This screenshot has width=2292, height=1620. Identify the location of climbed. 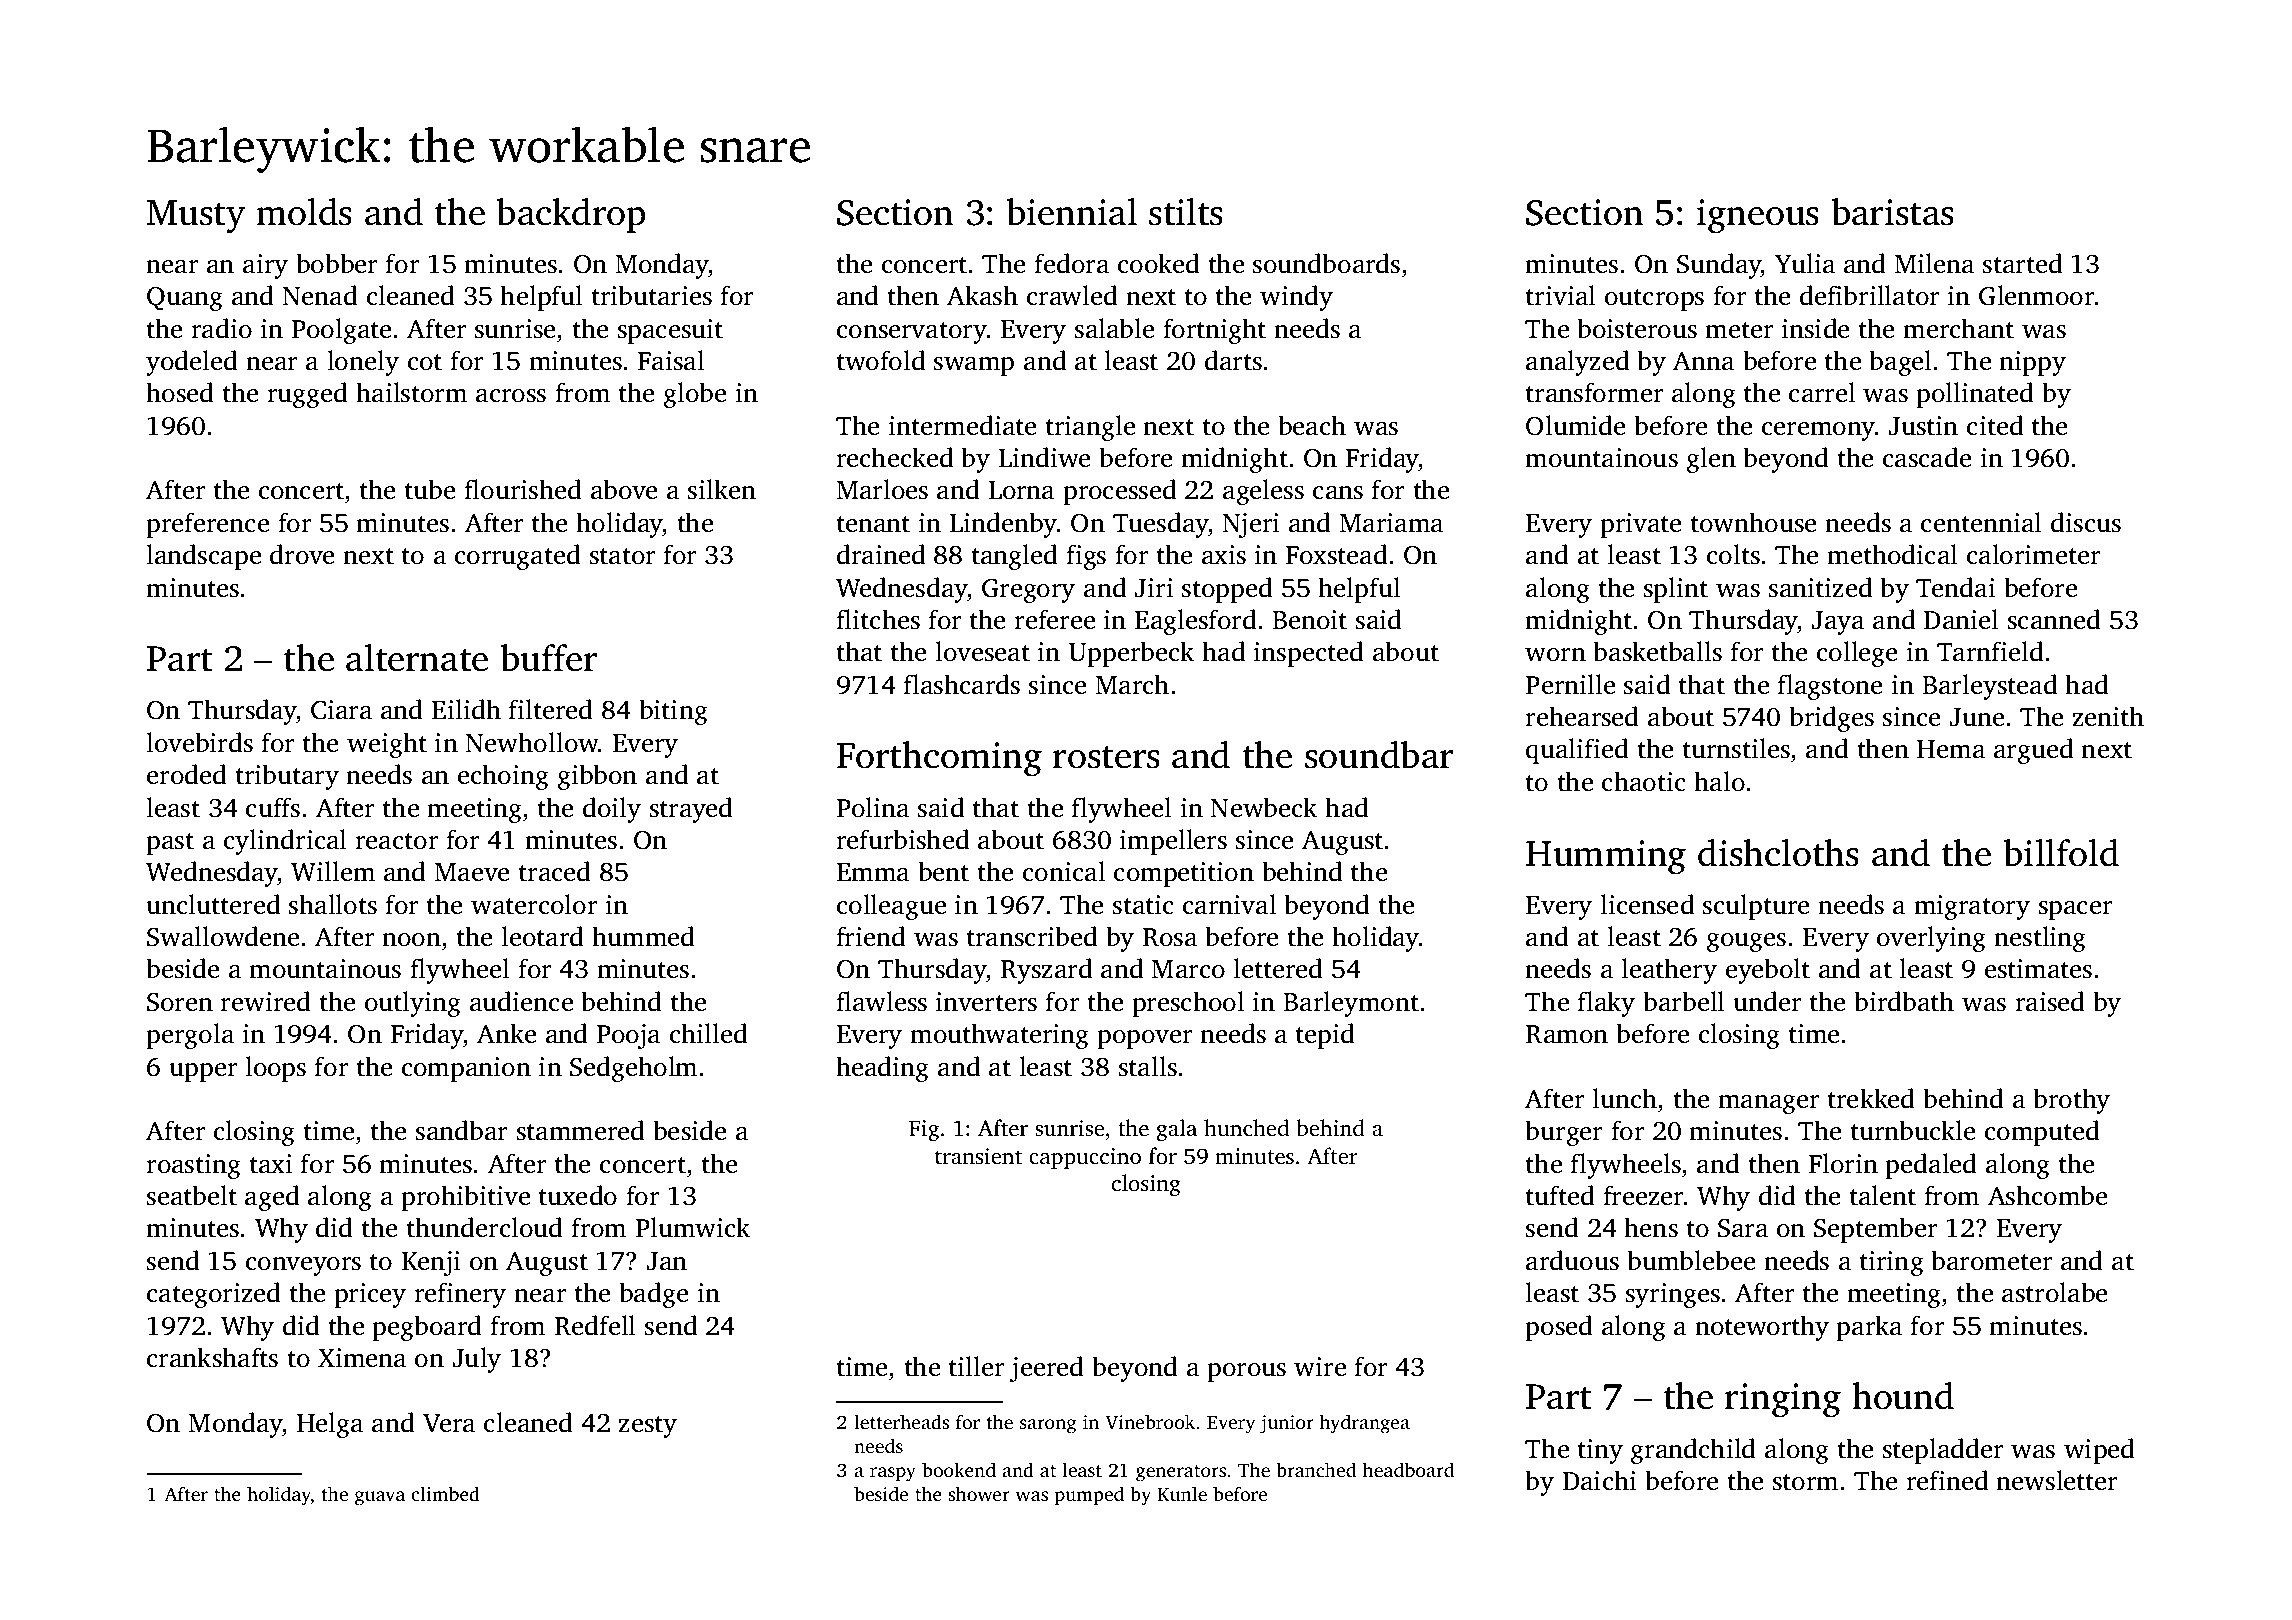
(445, 1493).
